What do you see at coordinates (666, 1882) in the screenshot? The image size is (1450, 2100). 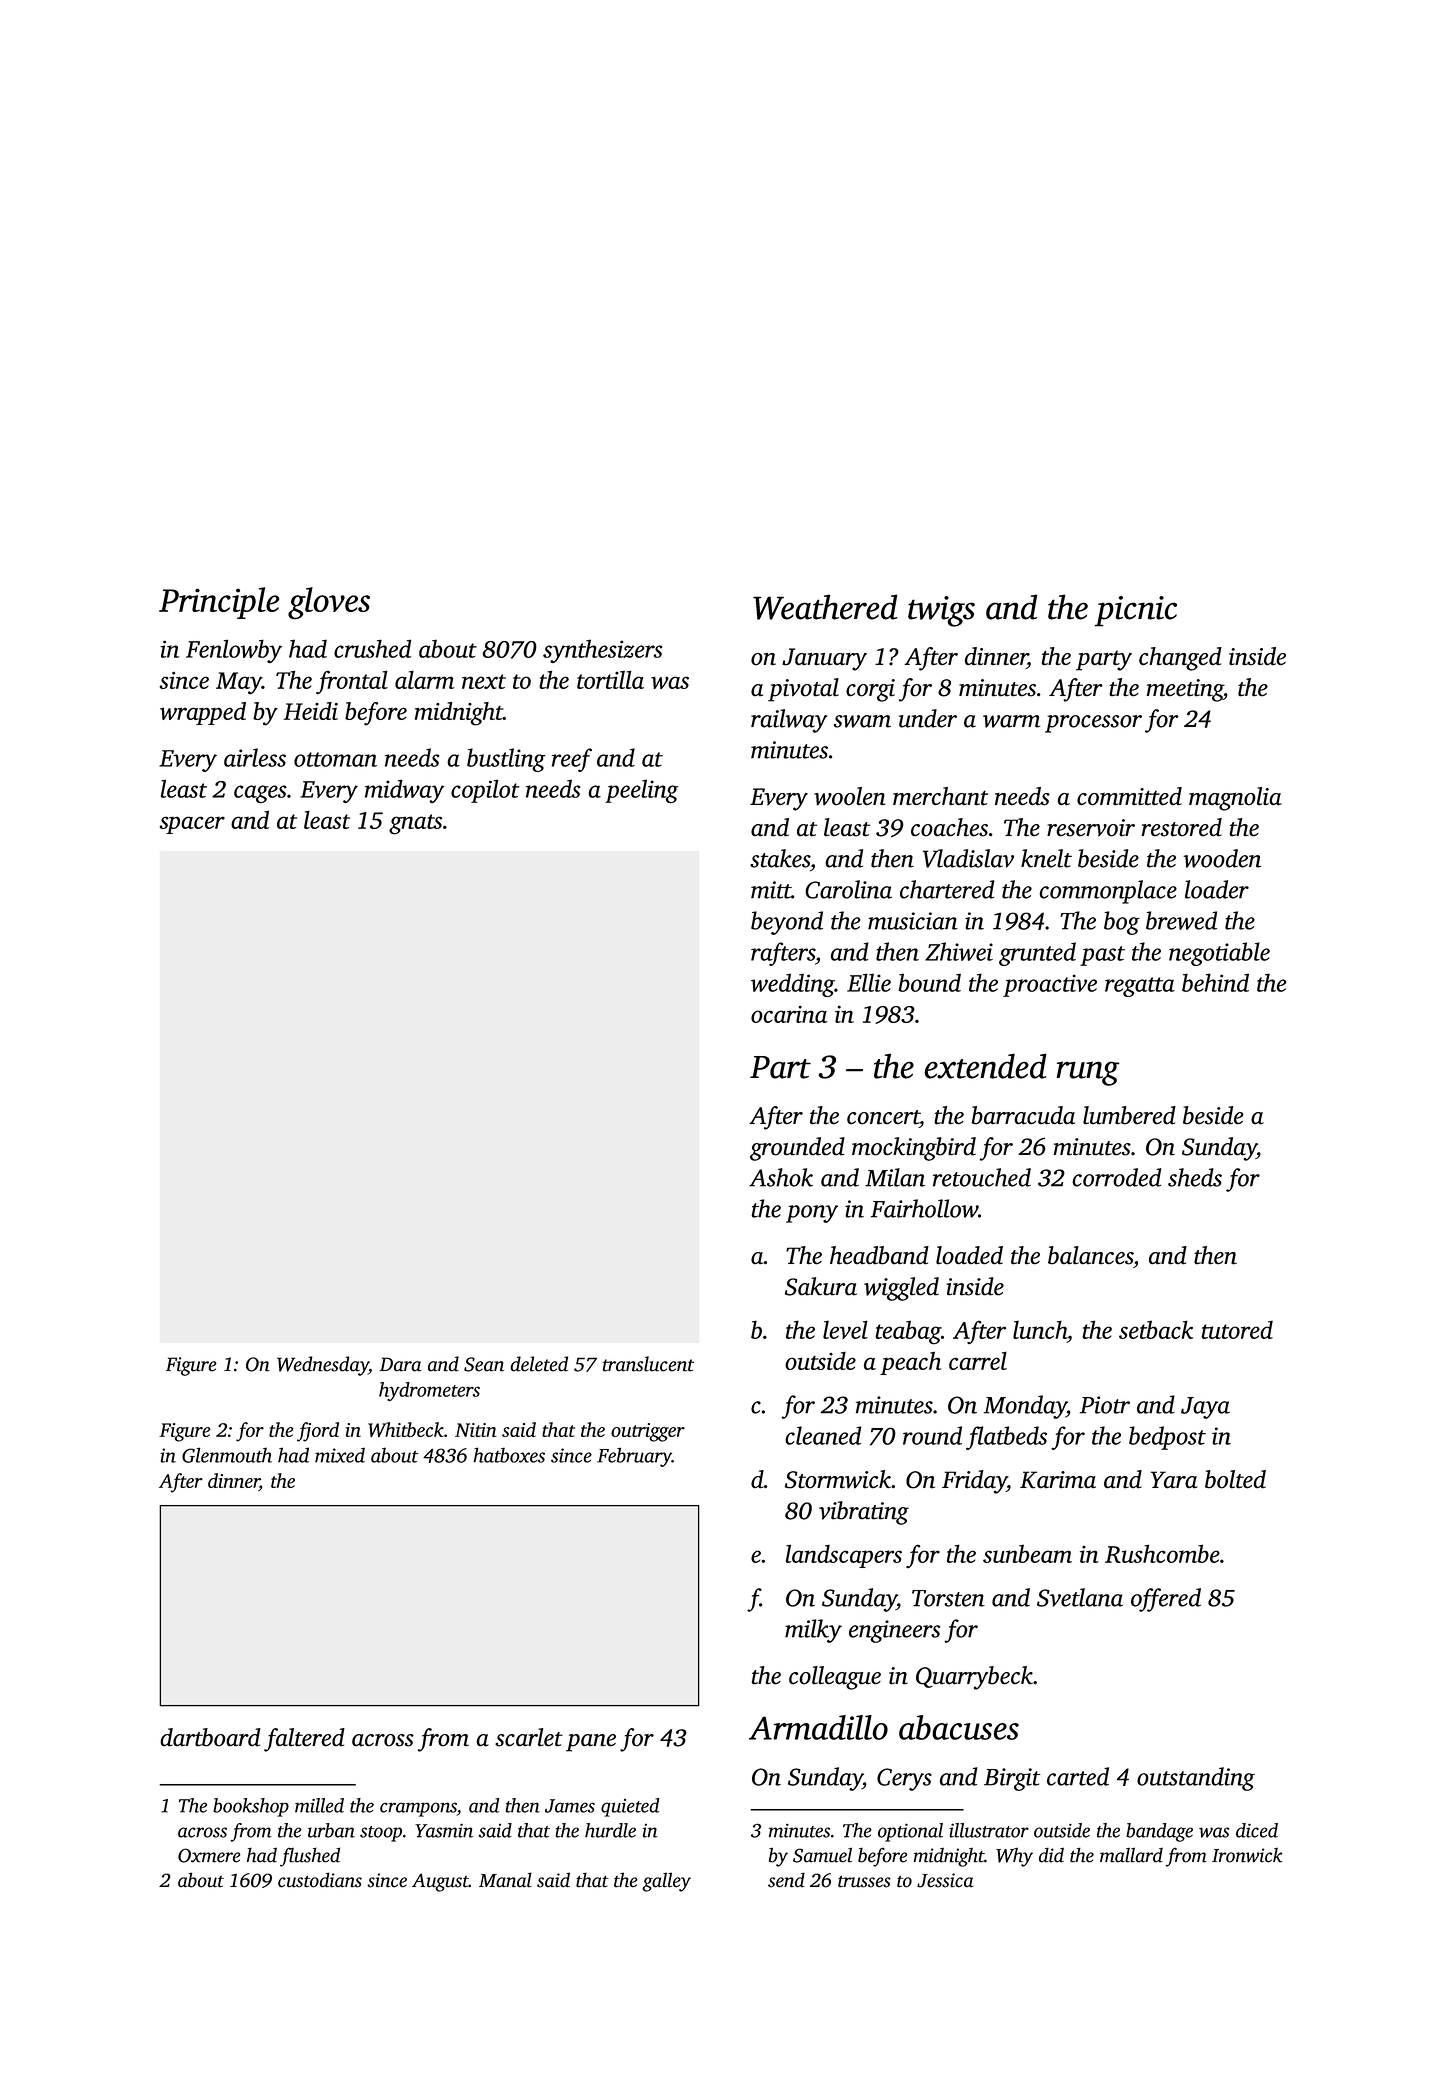 I see `galley` at bounding box center [666, 1882].
